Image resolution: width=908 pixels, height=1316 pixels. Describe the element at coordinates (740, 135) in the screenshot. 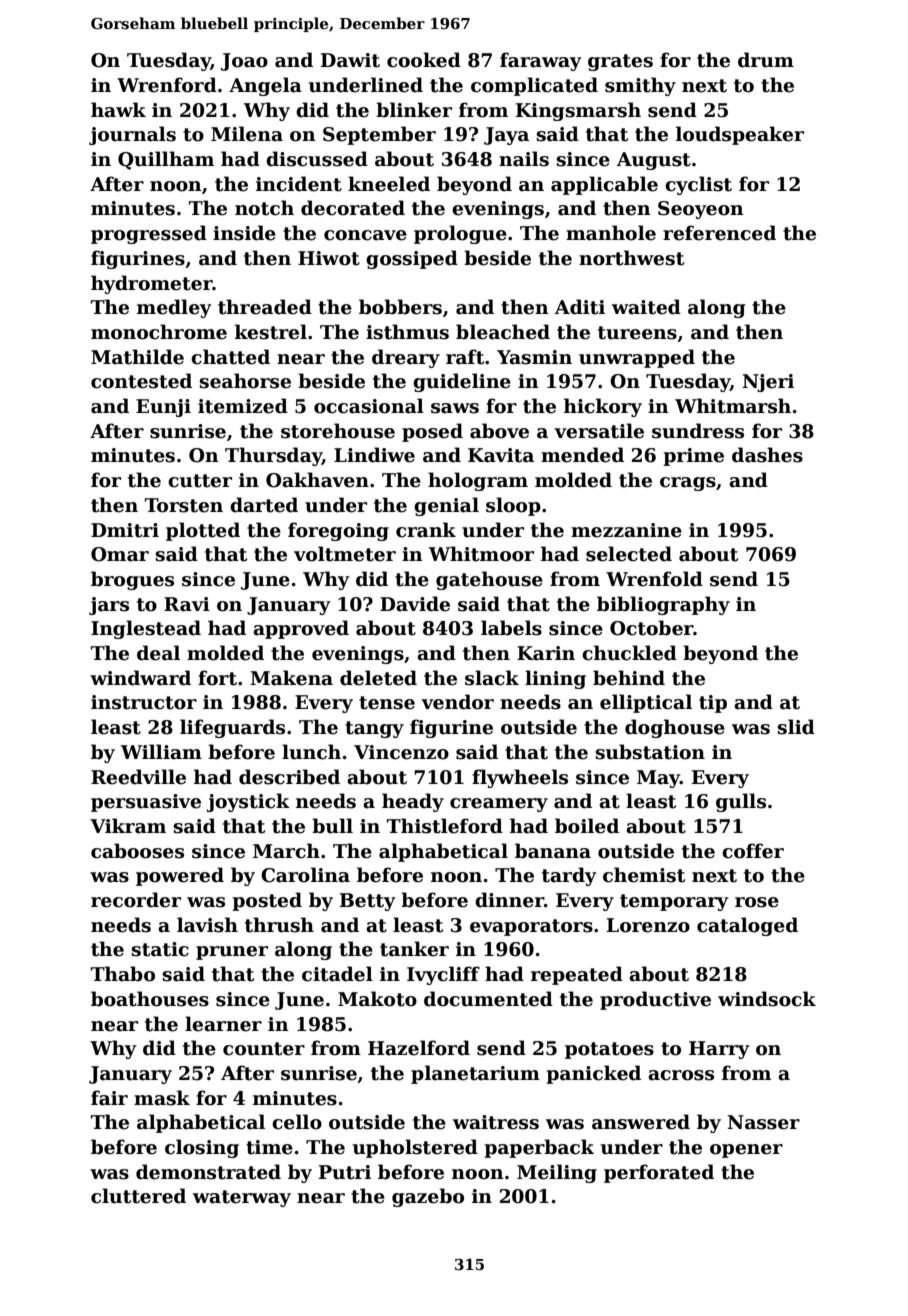

I see `loudspeaker` at that location.
